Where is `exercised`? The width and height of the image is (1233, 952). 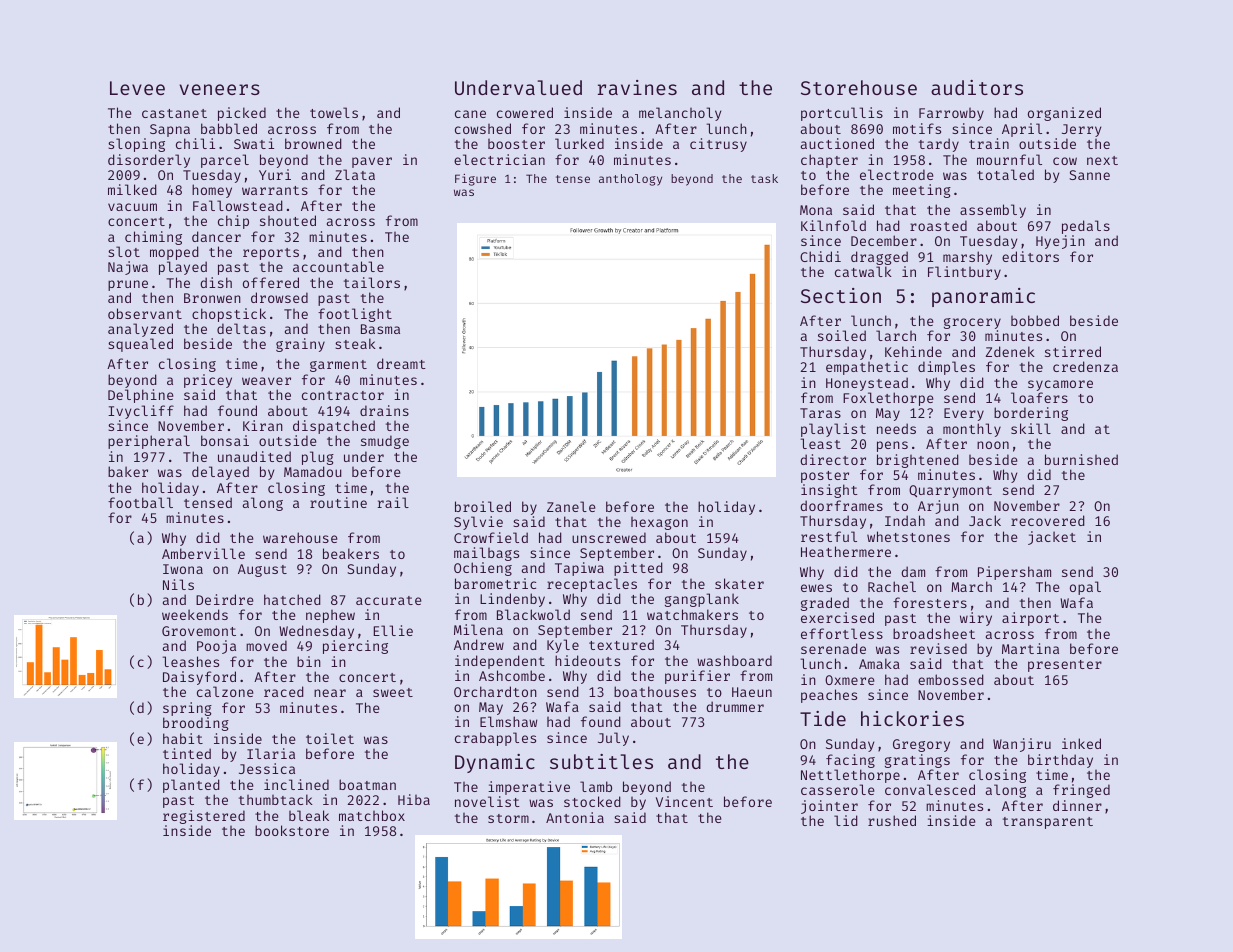
exercised is located at coordinates (837, 617).
